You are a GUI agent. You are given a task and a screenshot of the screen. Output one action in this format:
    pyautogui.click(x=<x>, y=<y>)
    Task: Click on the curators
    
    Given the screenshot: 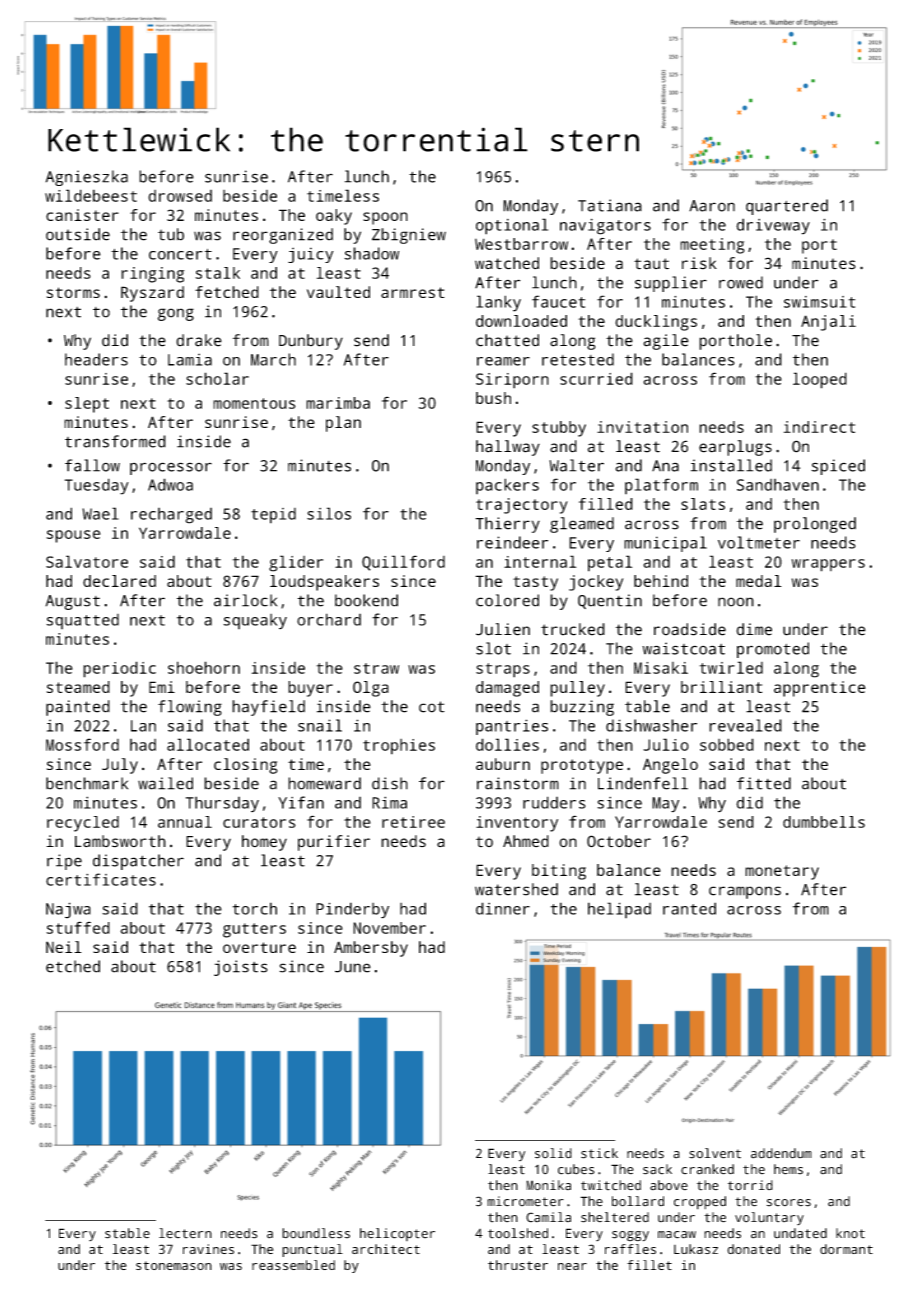 What is the action you would take?
    pyautogui.click(x=259, y=822)
